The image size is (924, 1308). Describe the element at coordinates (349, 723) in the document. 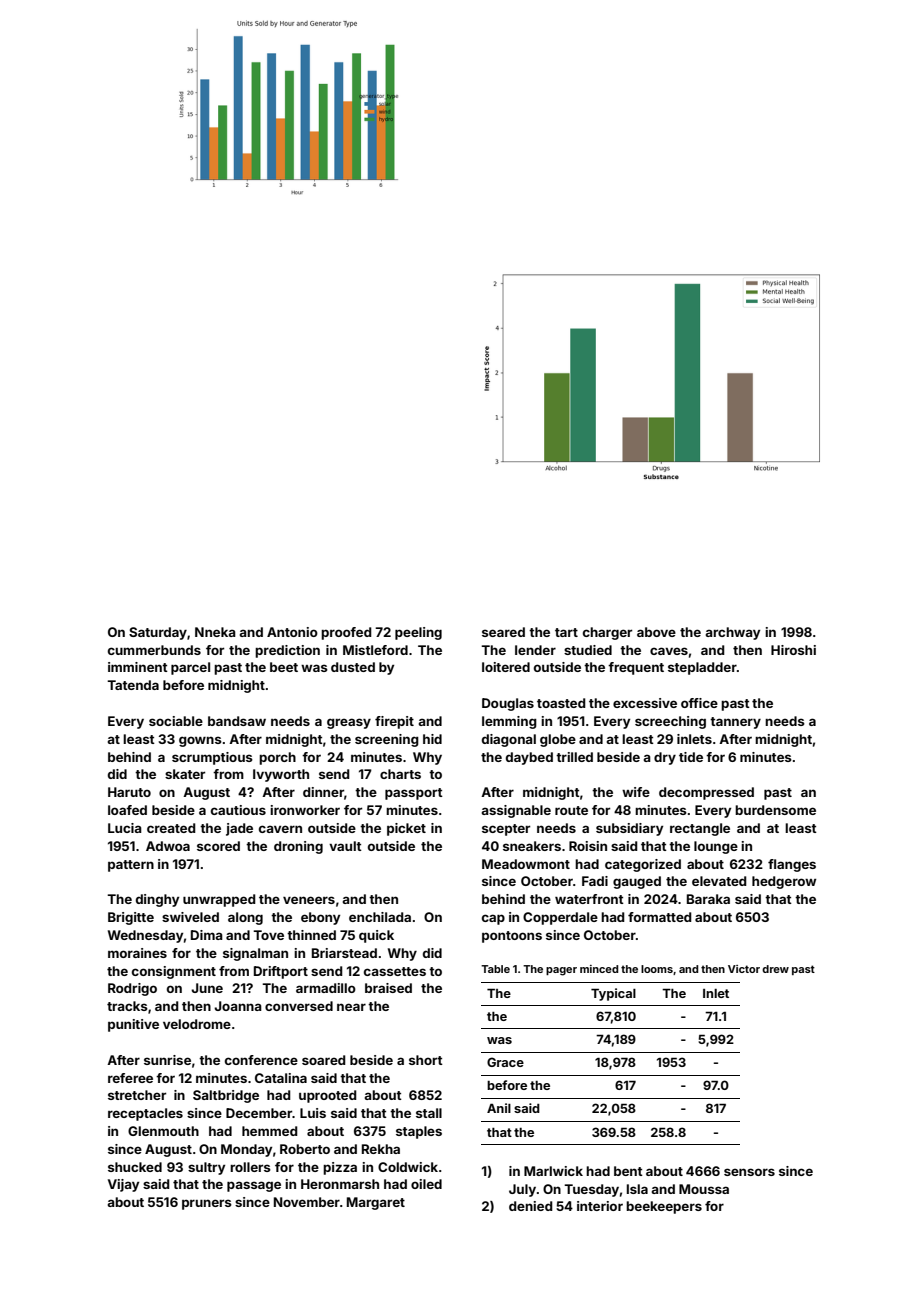

I see `greasy` at that location.
